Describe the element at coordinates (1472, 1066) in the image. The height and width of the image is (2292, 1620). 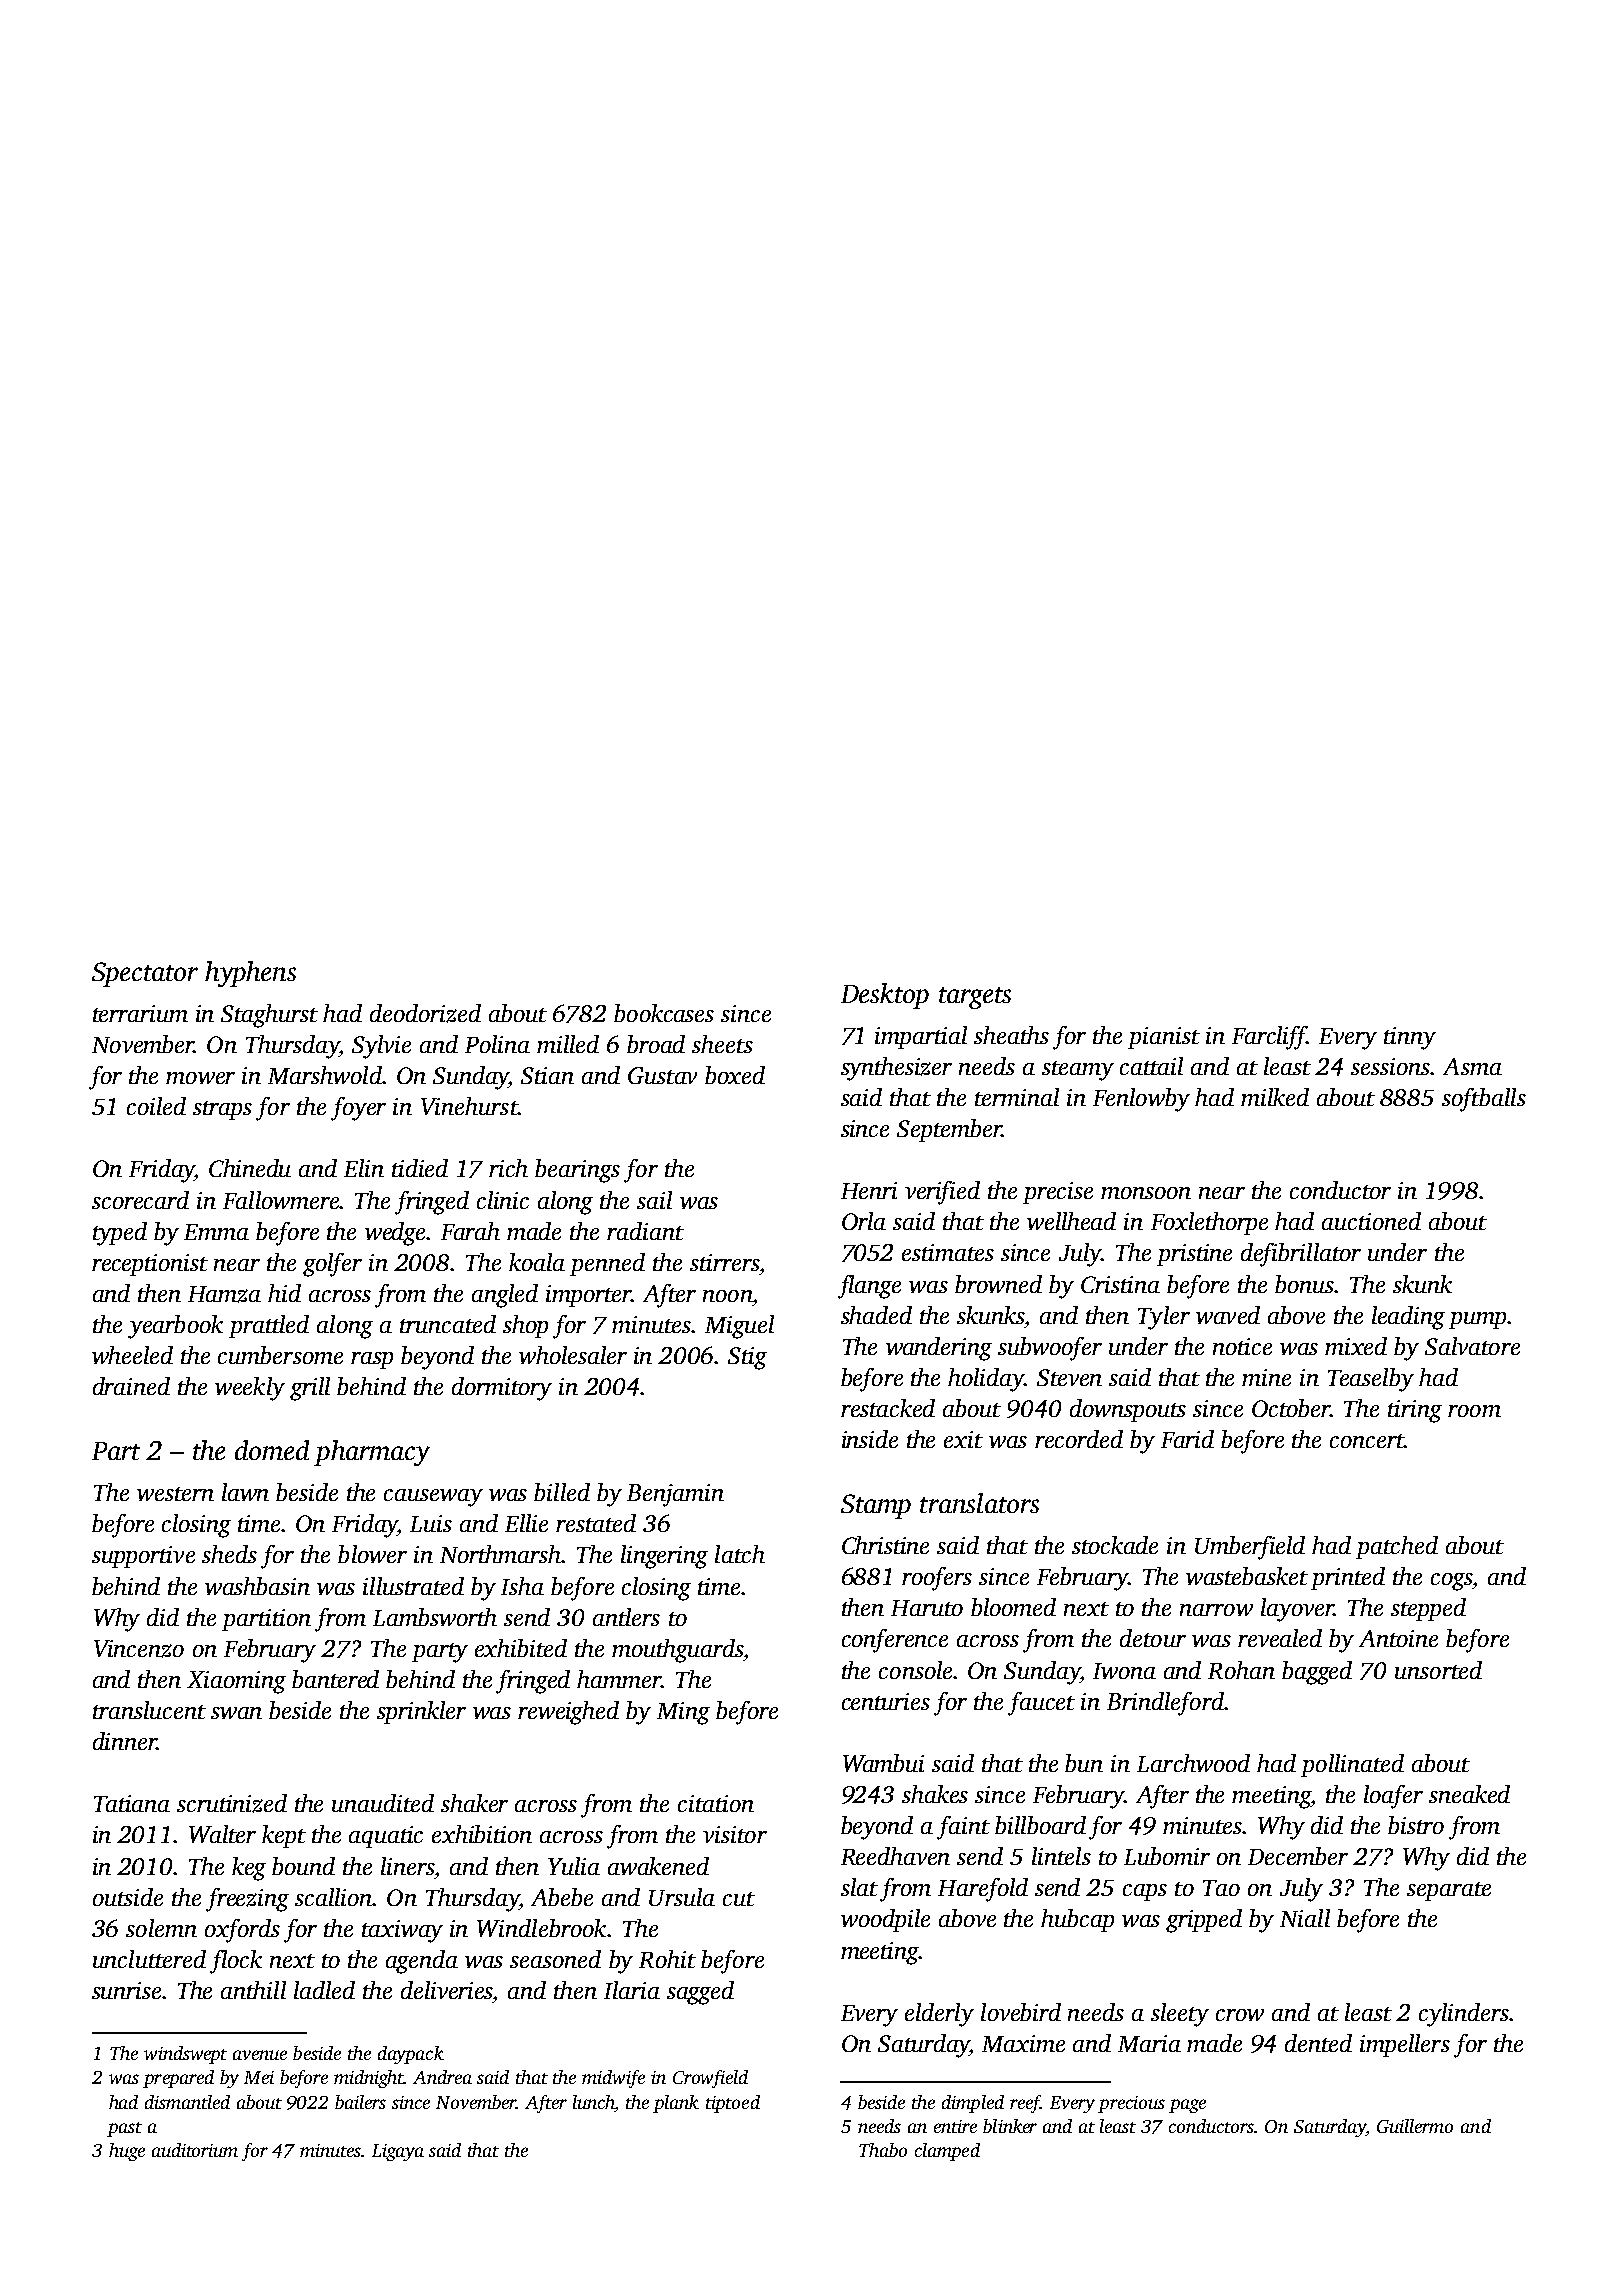
I see `Asma` at that location.
